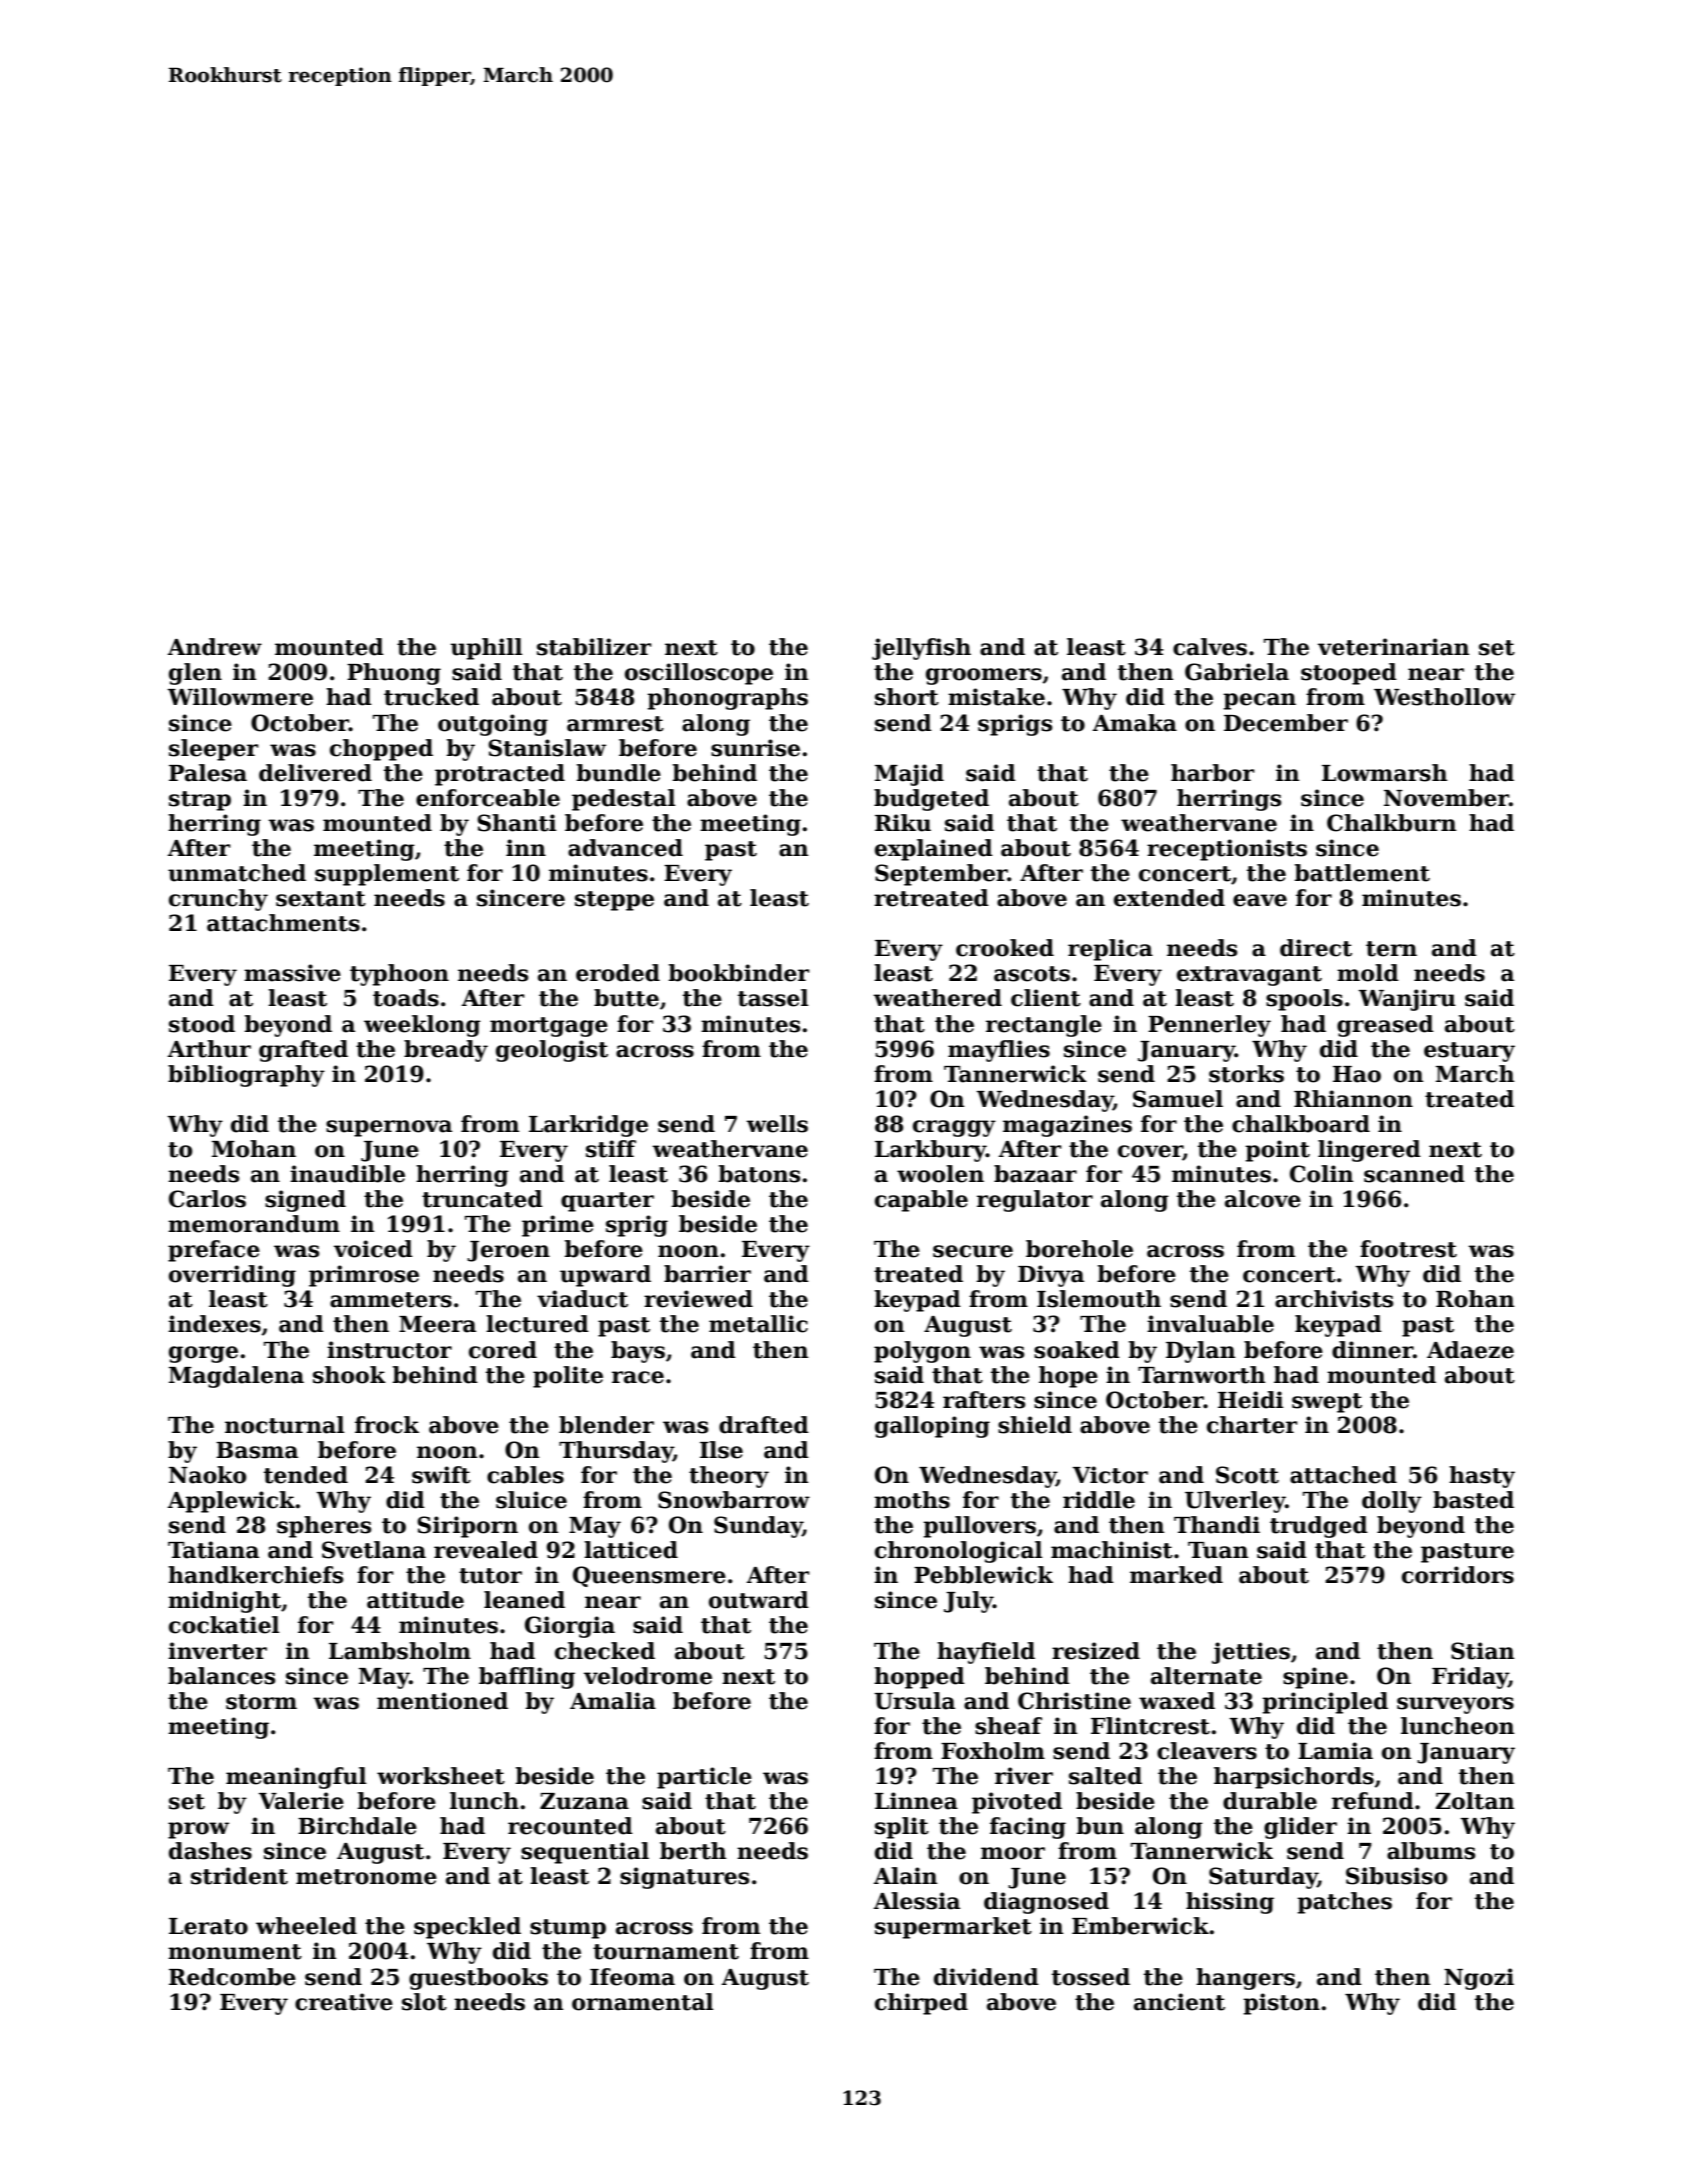  Describe the element at coordinates (921, 2004) in the screenshot. I see `chirped` at that location.
